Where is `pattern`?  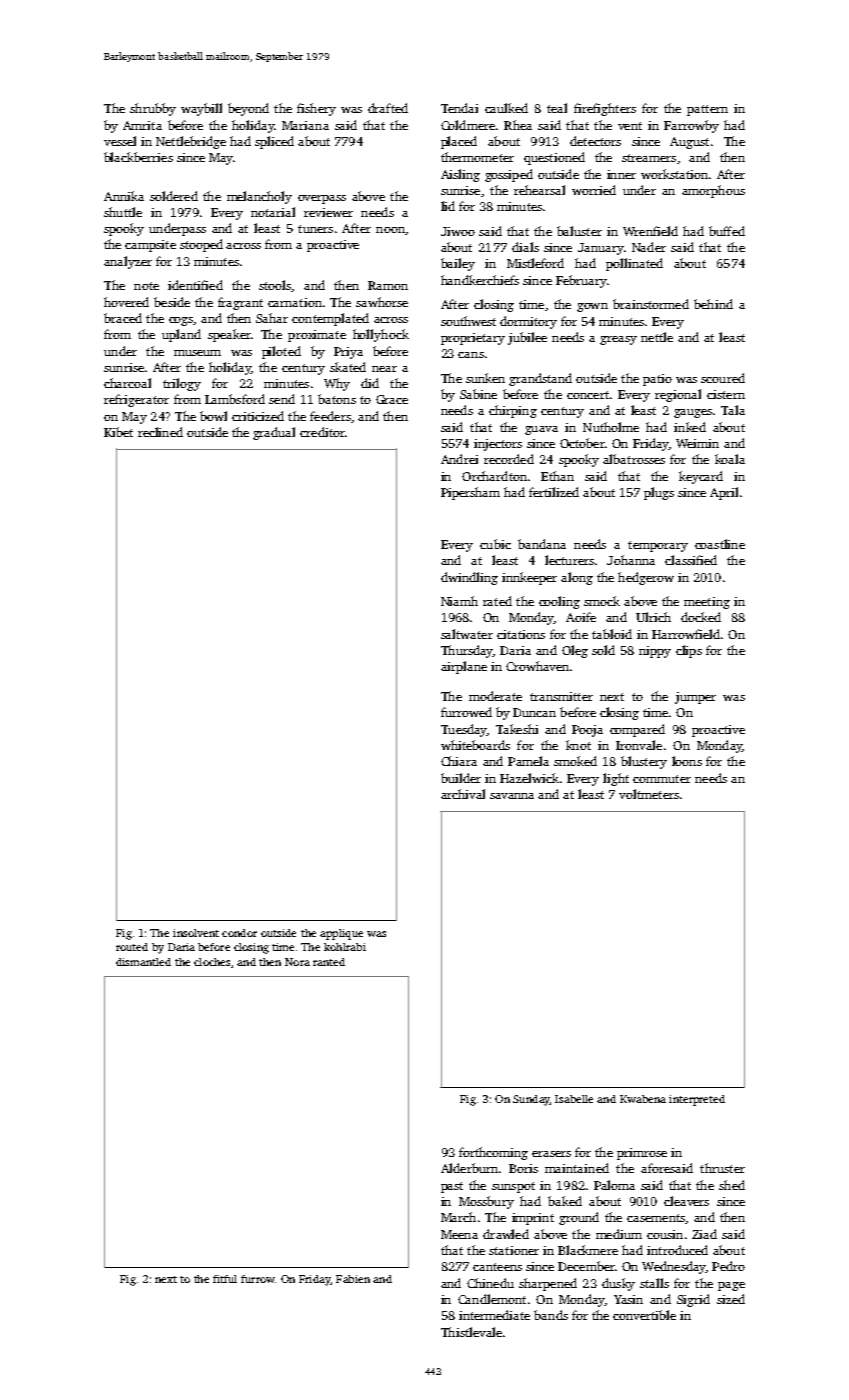
pattern is located at coordinates (707, 110).
